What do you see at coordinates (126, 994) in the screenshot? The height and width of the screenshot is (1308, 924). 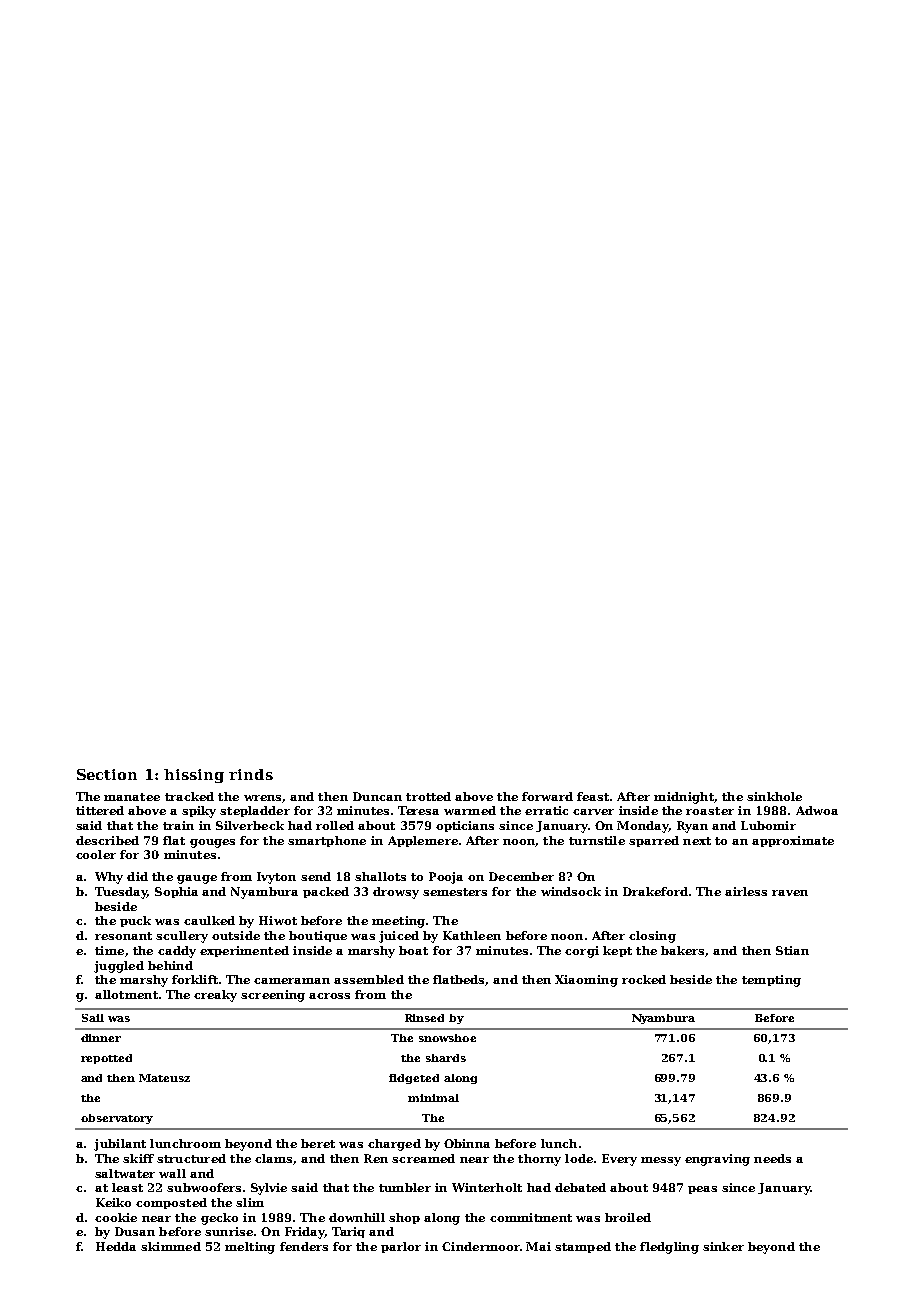 I see `allotment` at bounding box center [126, 994].
